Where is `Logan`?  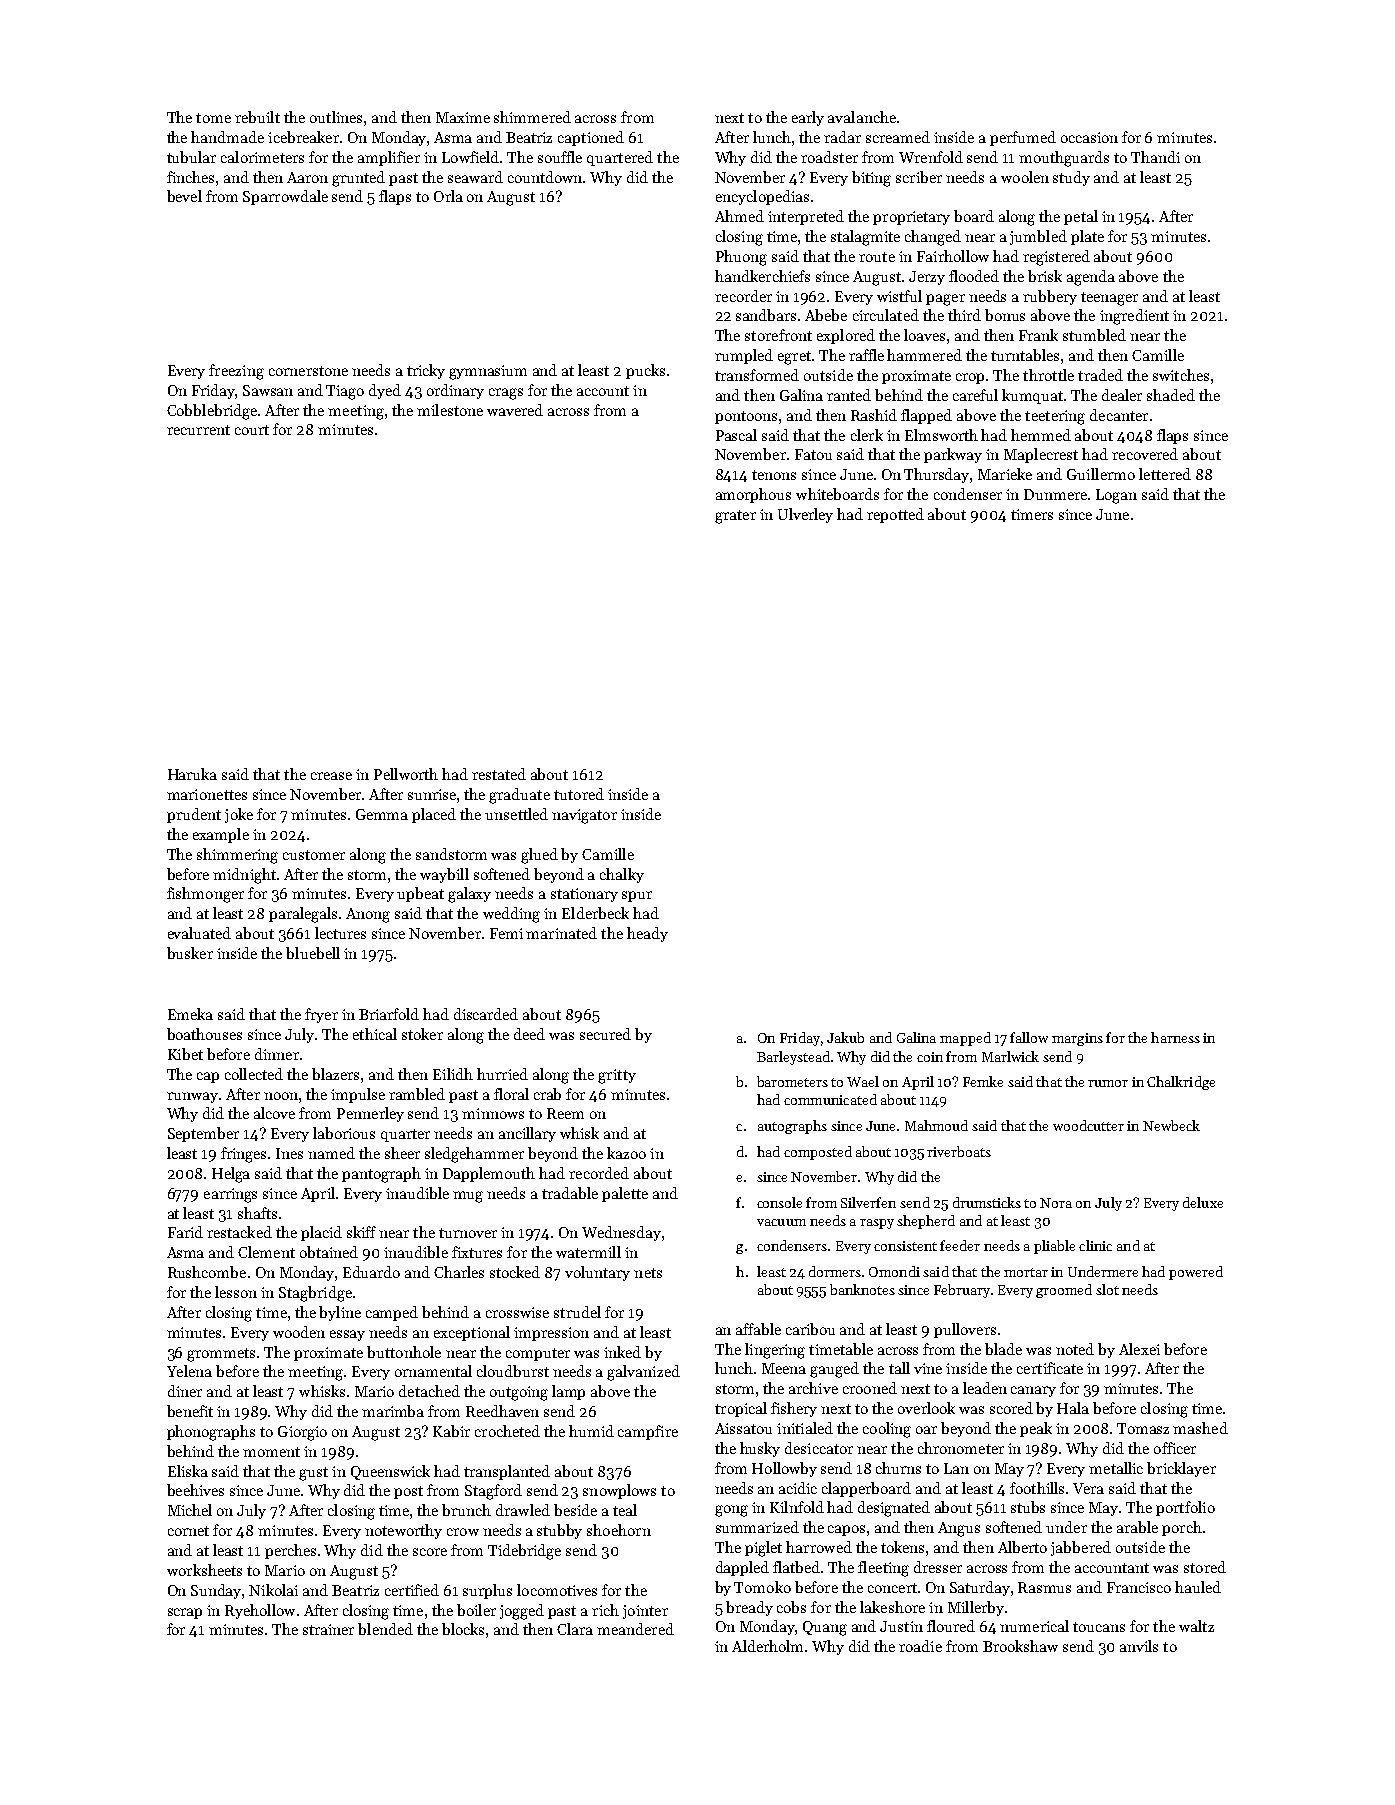
Logan is located at coordinates (1116, 496).
